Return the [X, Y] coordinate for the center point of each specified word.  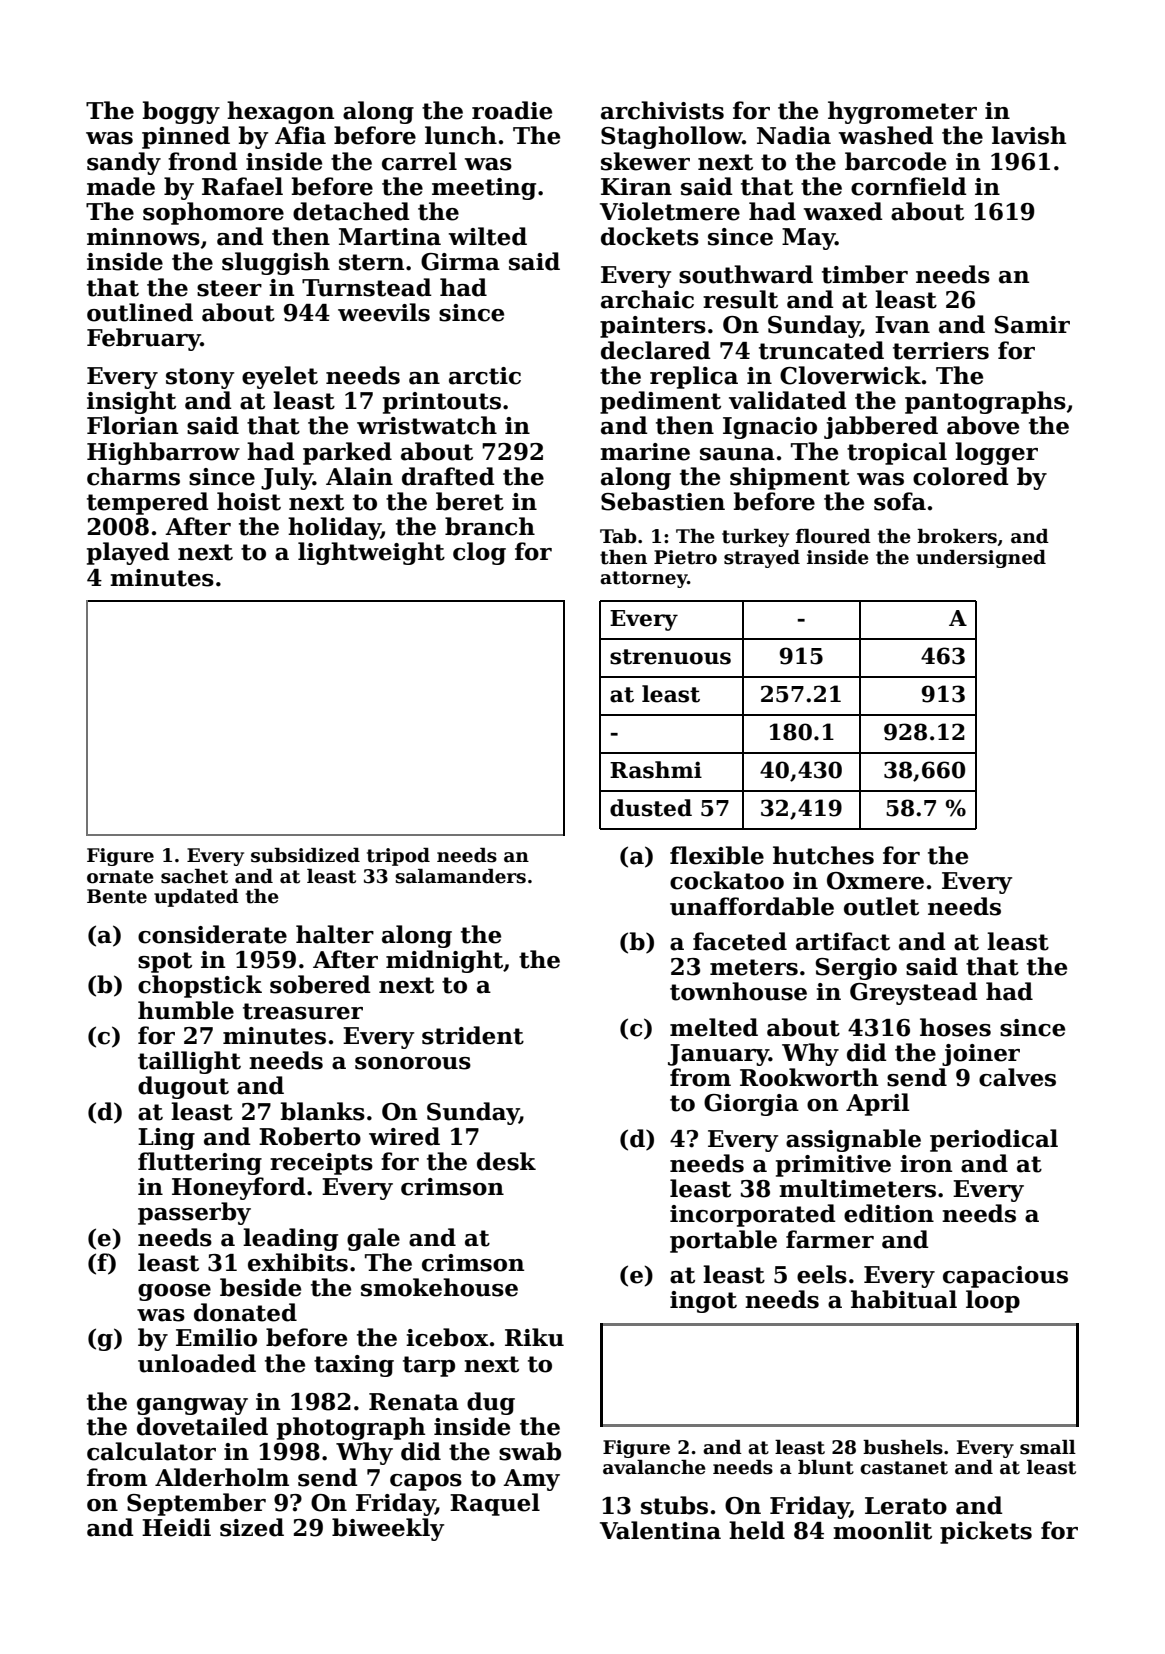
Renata [414, 1402]
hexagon [280, 112]
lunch [461, 135]
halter [335, 934]
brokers [957, 536]
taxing [354, 1366]
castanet [904, 1468]
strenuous [670, 657]
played [128, 553]
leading [290, 1239]
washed [886, 135]
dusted [651, 808]
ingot [703, 1302]
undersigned [981, 559]
